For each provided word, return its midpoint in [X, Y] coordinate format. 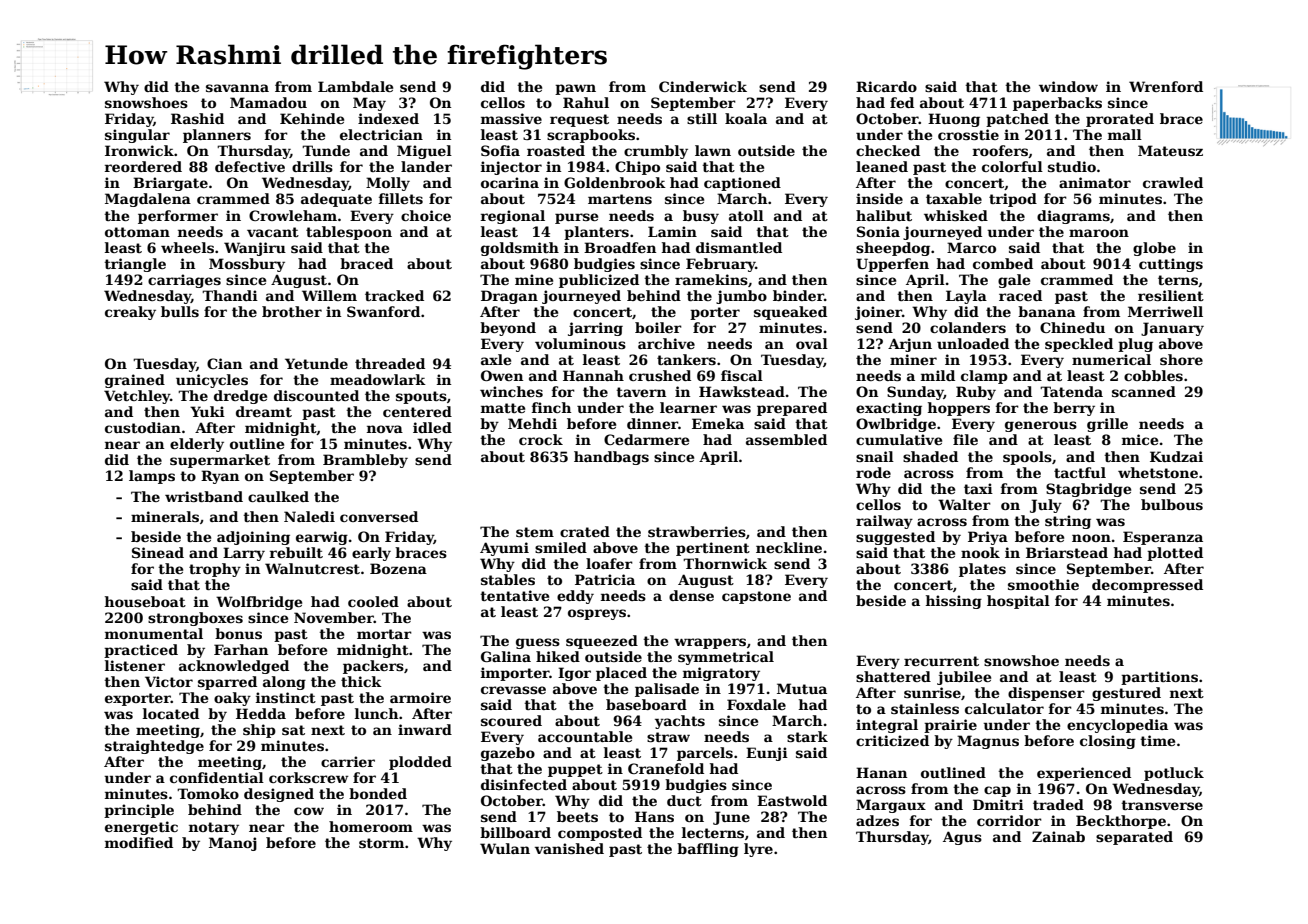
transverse [1162, 805]
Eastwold [792, 800]
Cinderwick [703, 86]
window [1068, 86]
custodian [143, 427]
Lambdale [355, 86]
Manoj [233, 844]
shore [1181, 359]
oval [812, 343]
